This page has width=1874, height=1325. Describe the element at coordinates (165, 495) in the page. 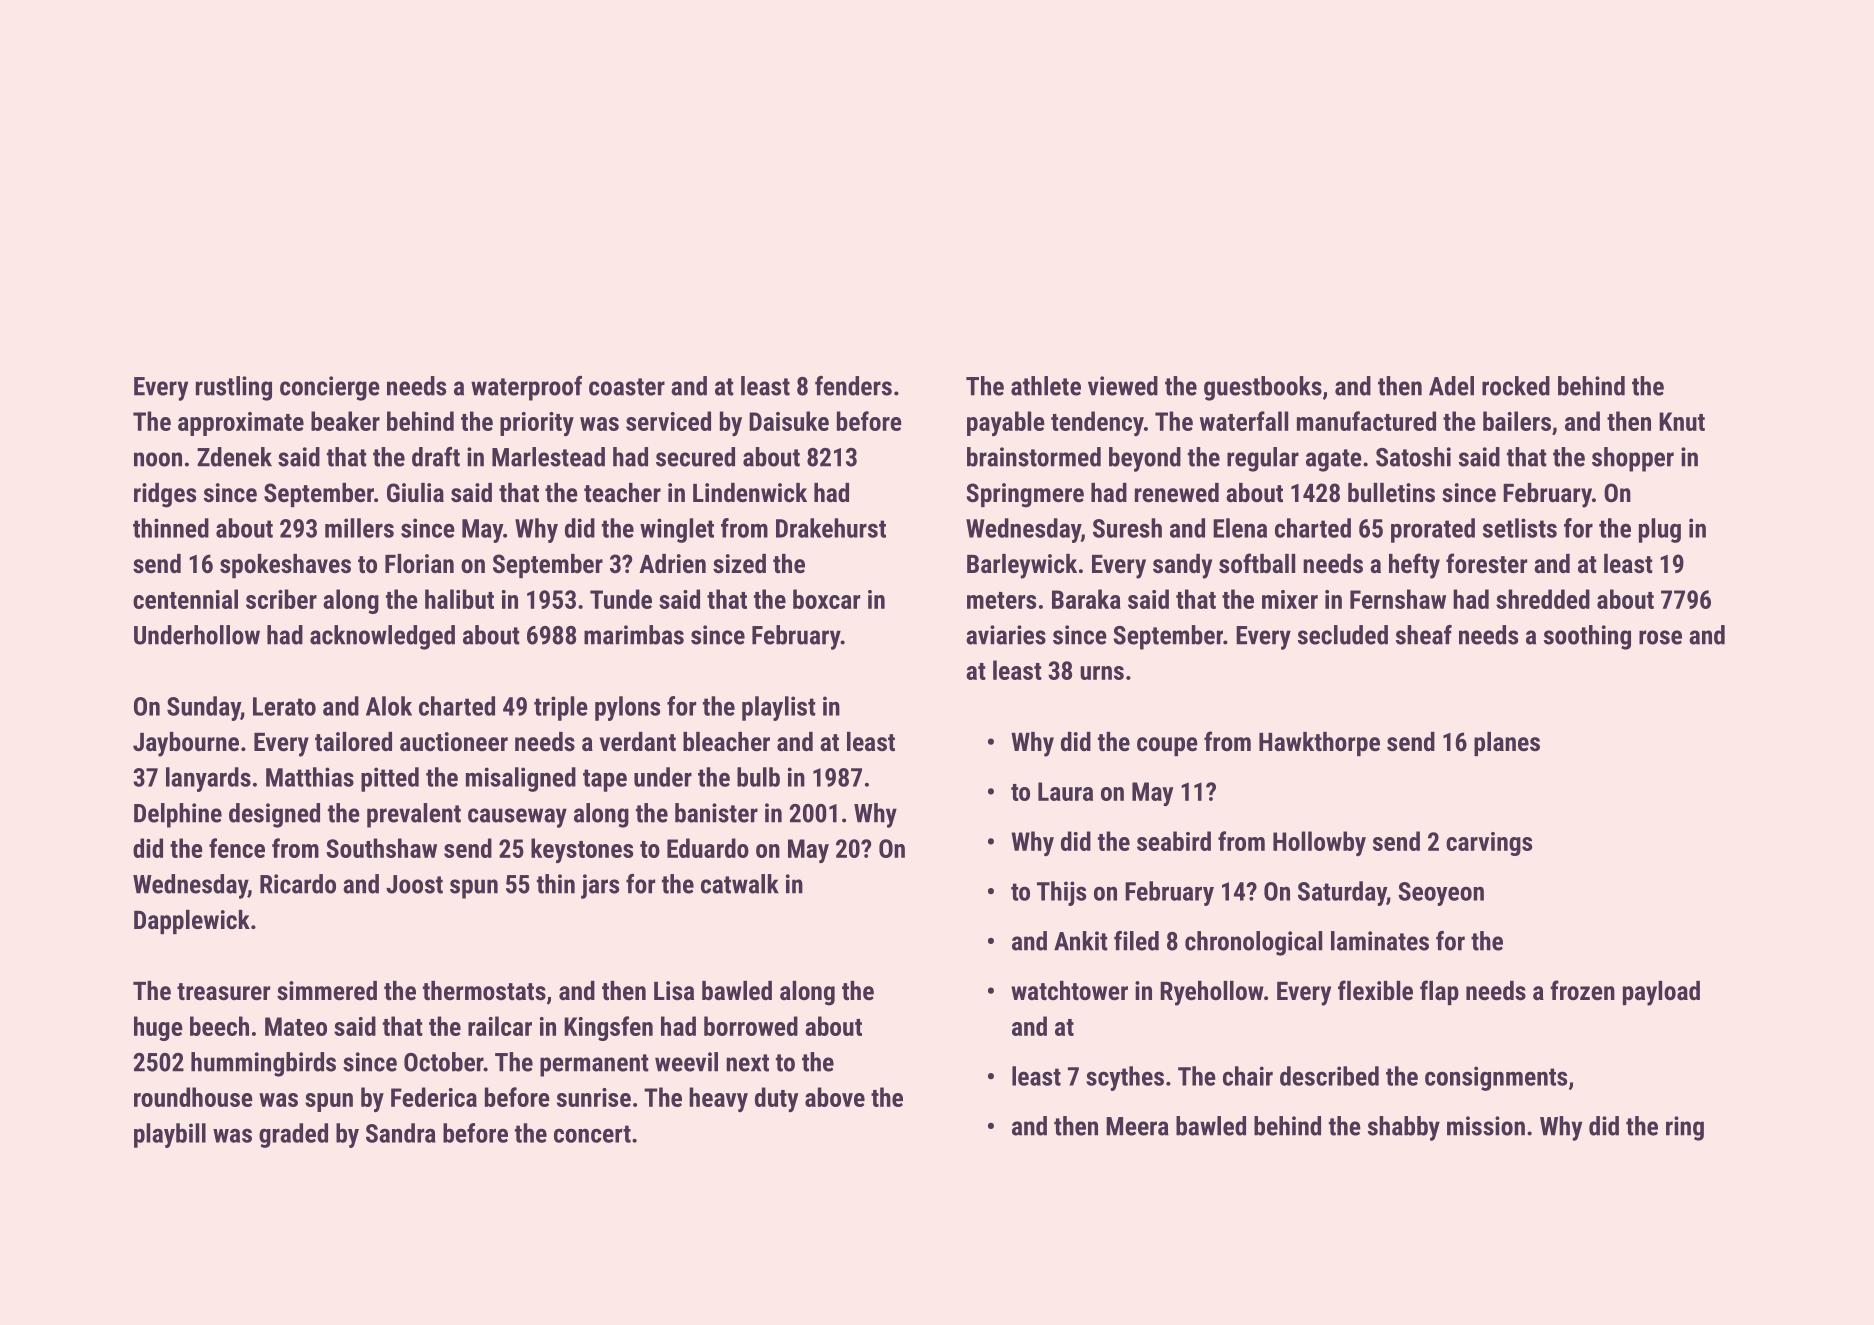

I see `ridges` at that location.
